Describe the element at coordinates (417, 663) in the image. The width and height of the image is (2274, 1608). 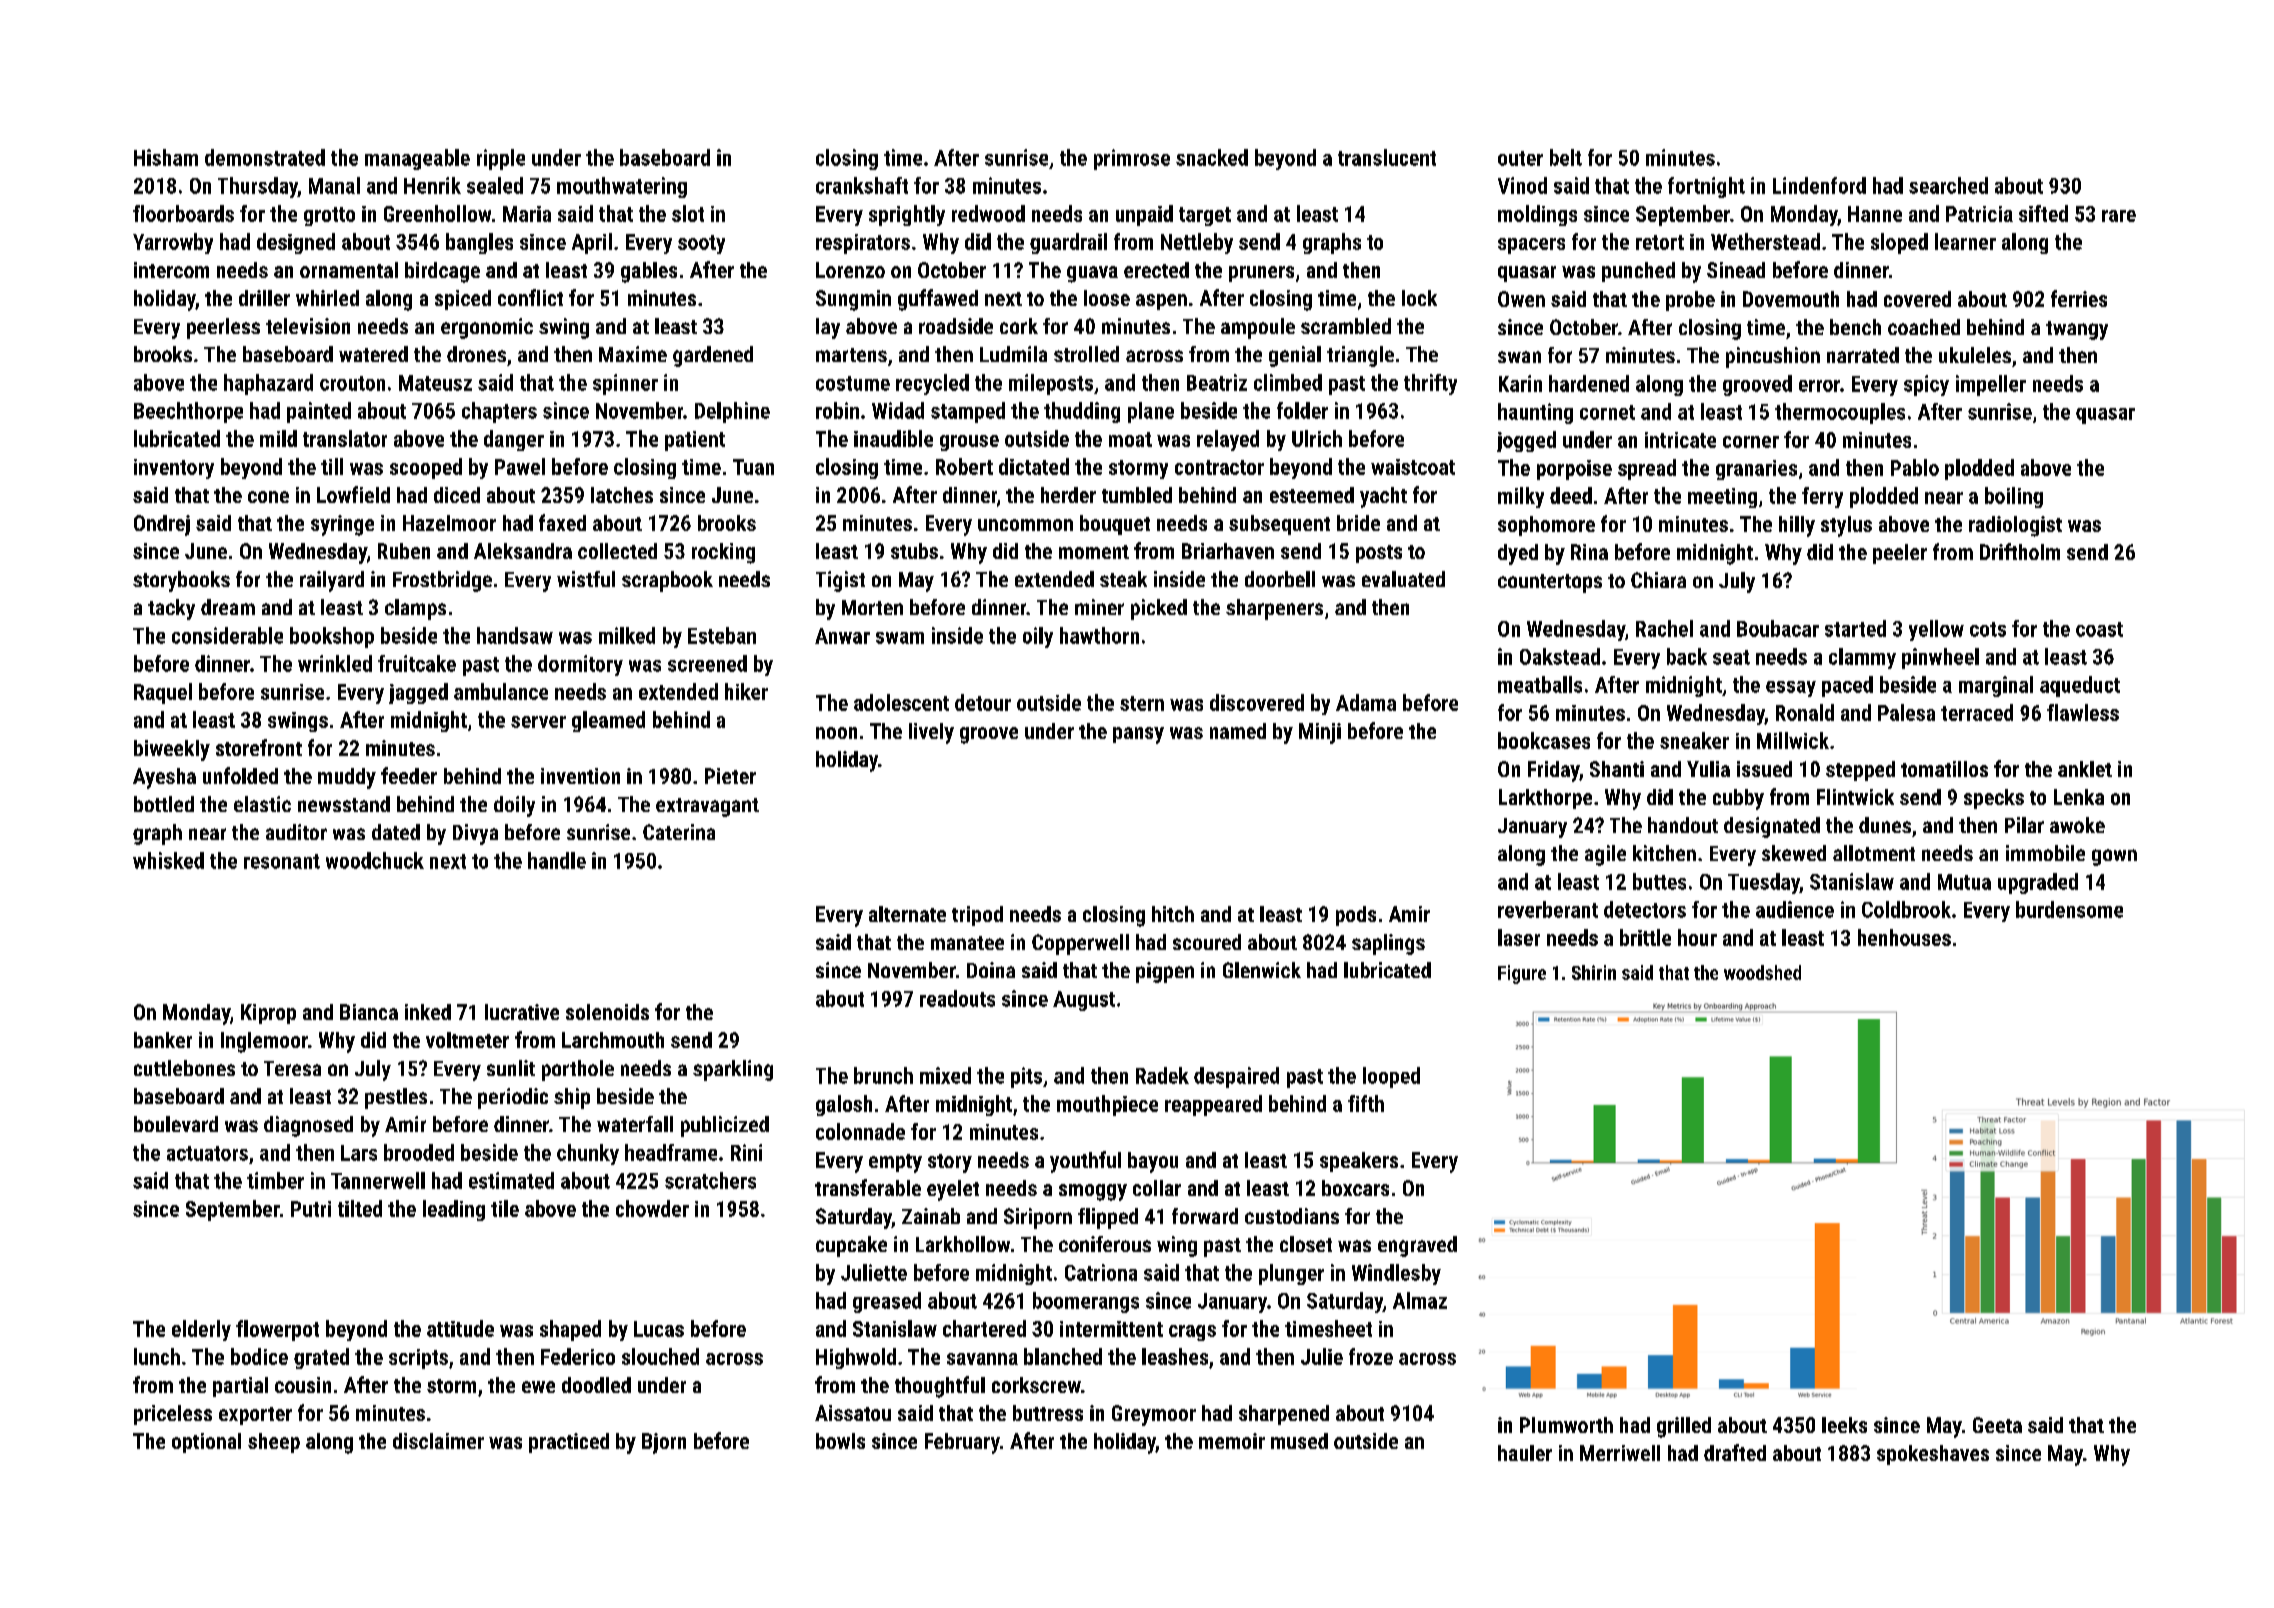
I see `fruitcake` at that location.
